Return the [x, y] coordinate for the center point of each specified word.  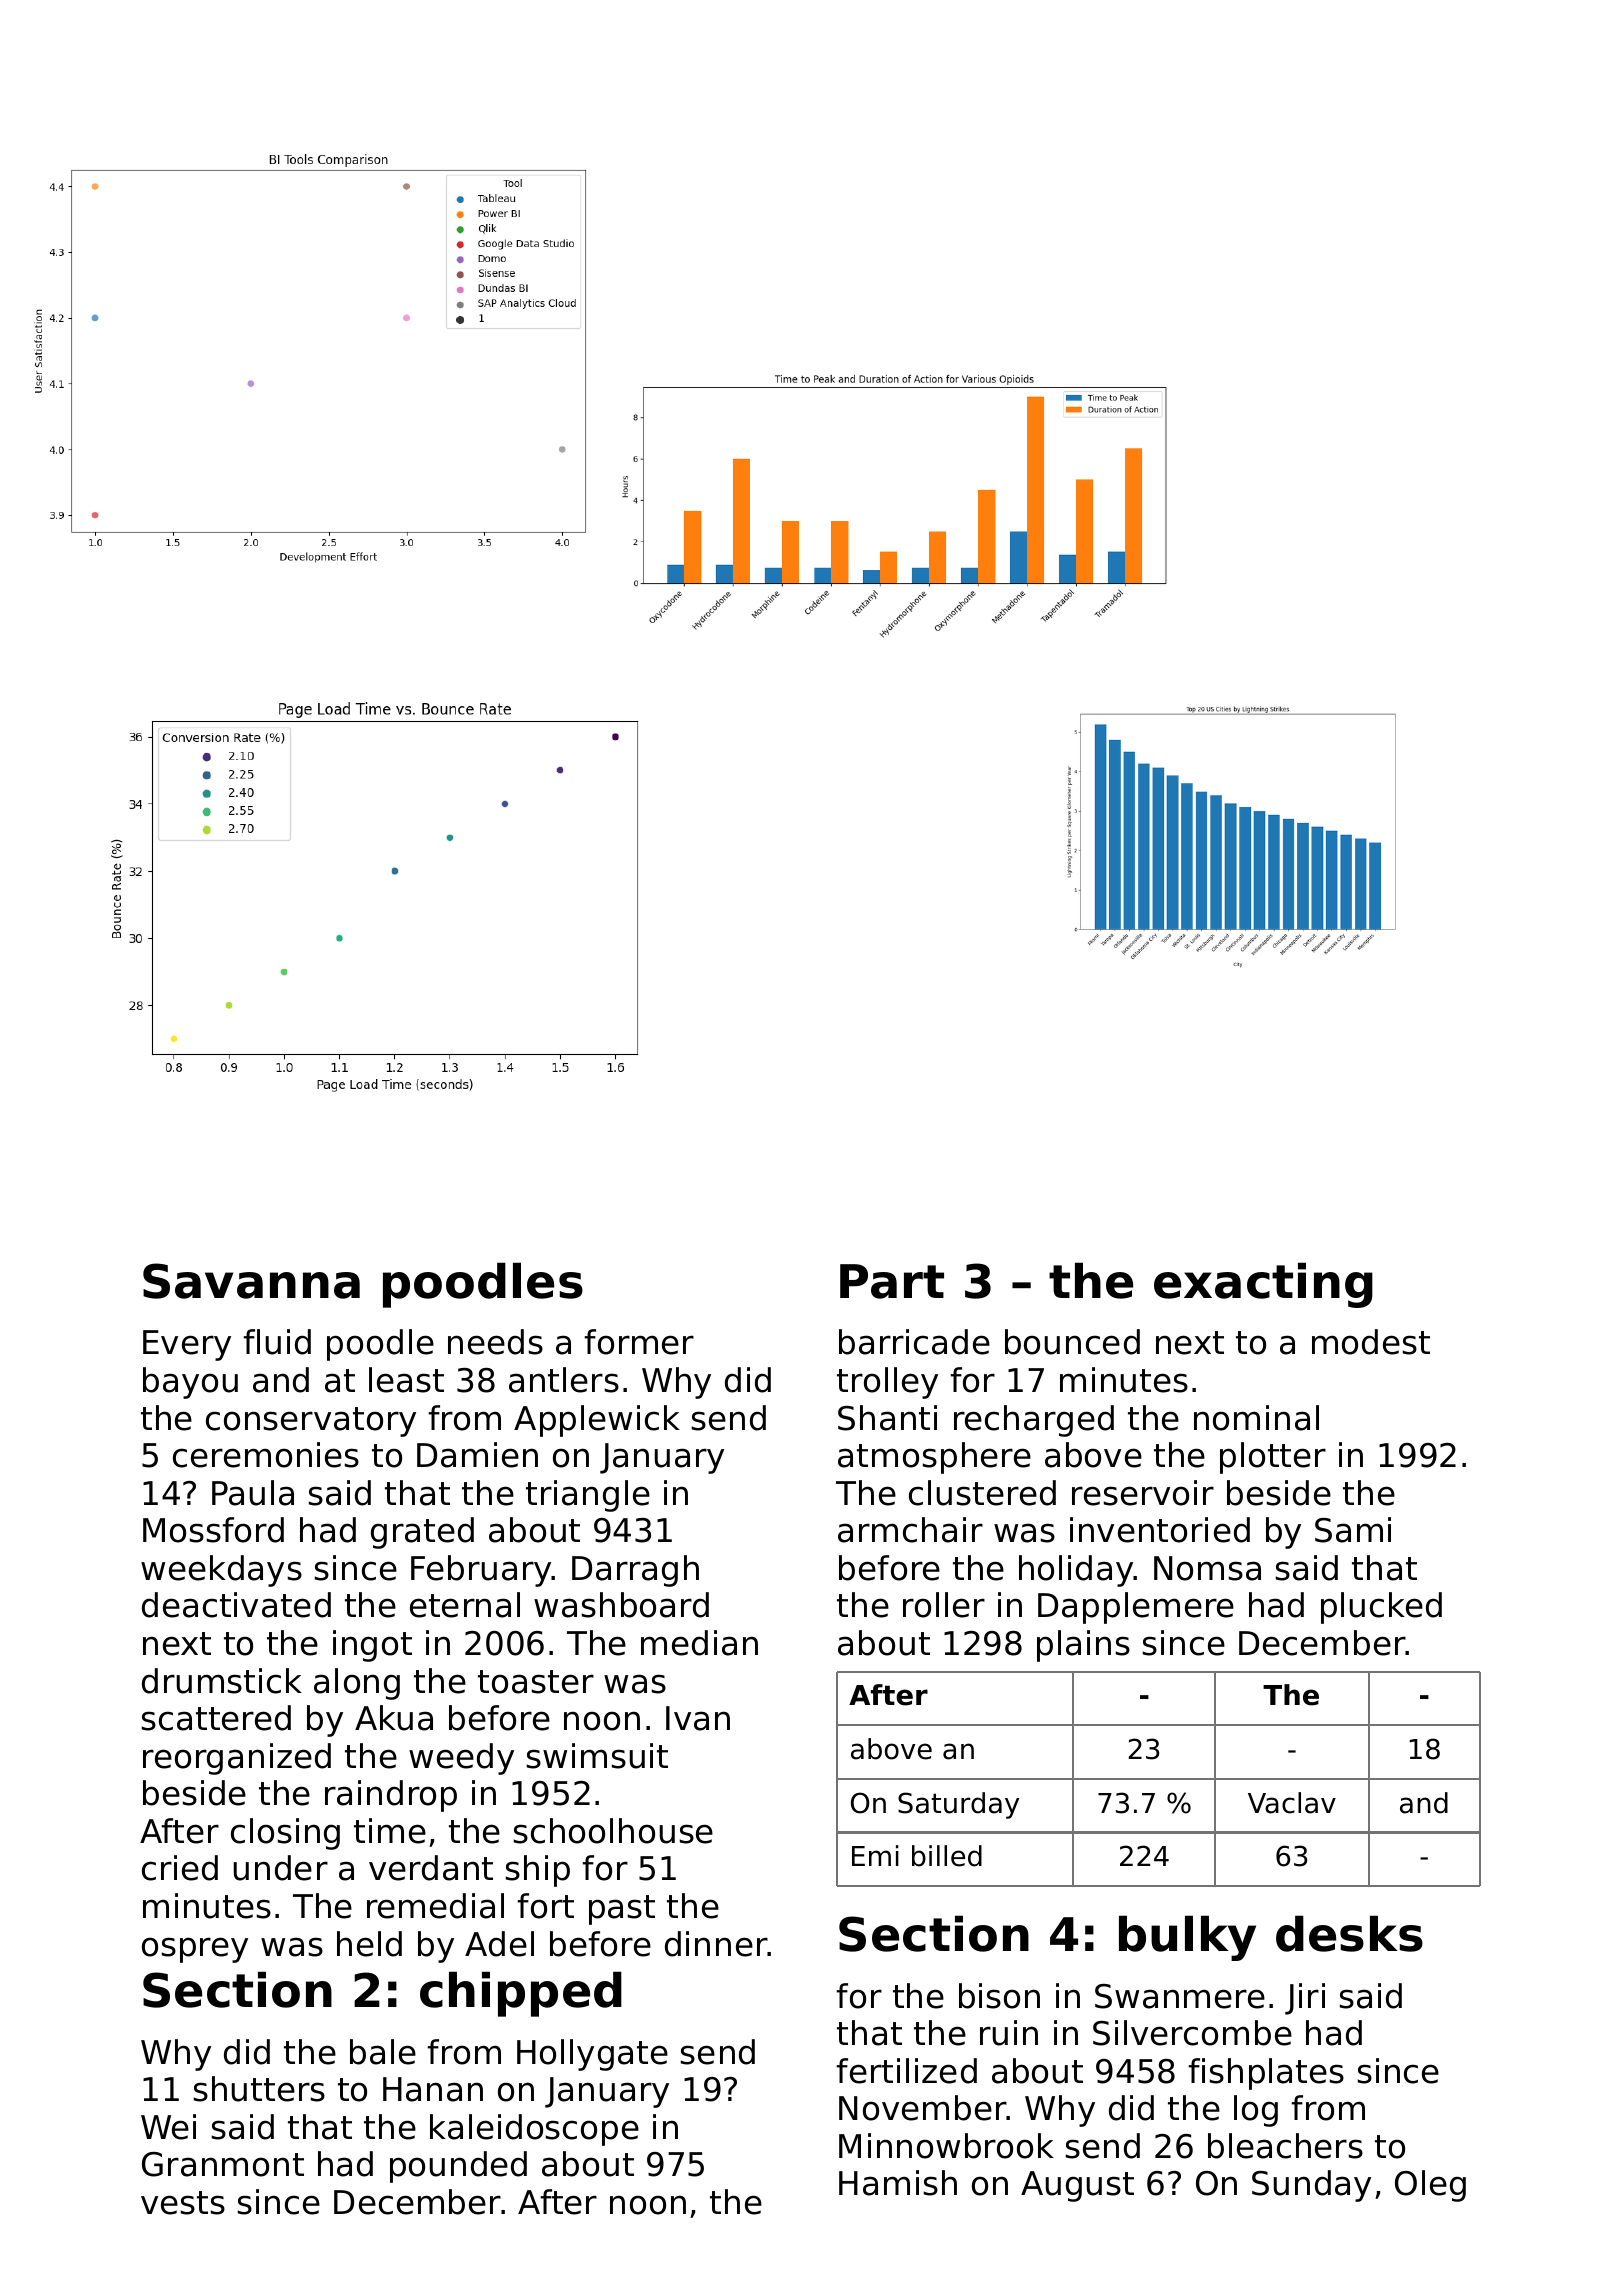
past [622, 1910]
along [357, 1684]
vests [183, 2203]
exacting [1263, 1285]
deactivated [236, 1605]
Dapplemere [1136, 1608]
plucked [1381, 1608]
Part [892, 1281]
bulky [1187, 1938]
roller [944, 1605]
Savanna [251, 1281]
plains [1083, 1646]
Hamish [898, 2183]
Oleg [1430, 2186]
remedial [435, 1906]
